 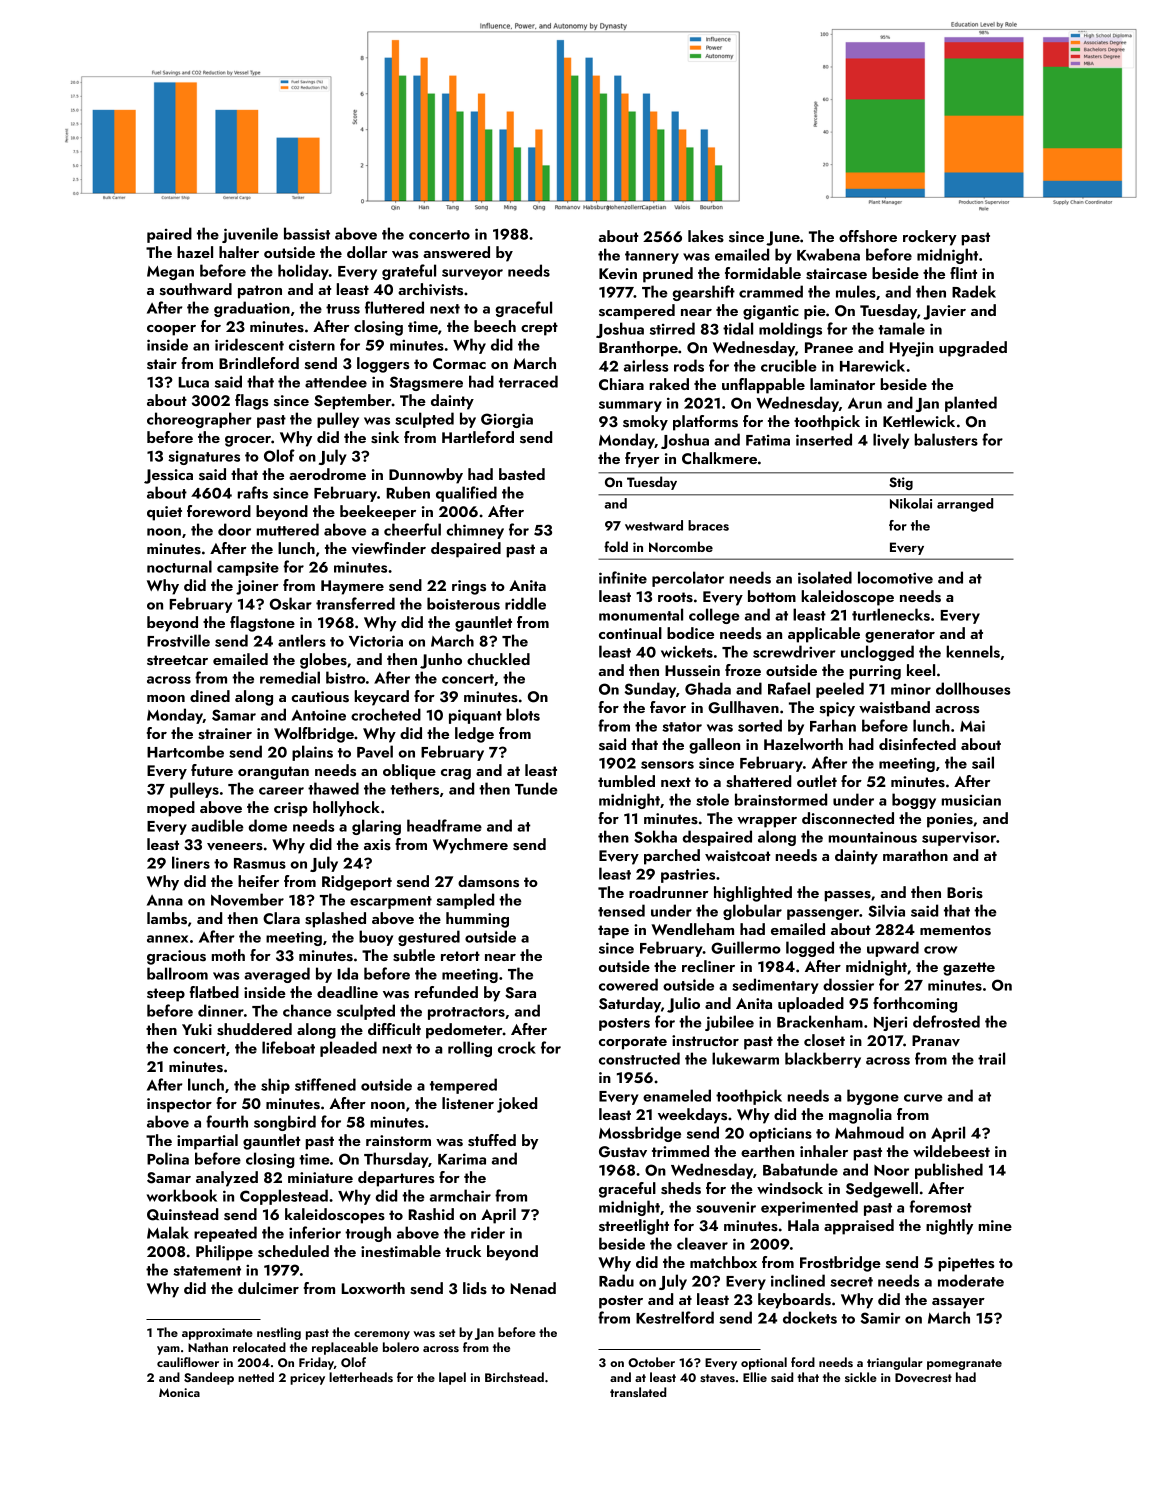 What do you see at coordinates (325, 1084) in the page?
I see `stiffened` at bounding box center [325, 1084].
